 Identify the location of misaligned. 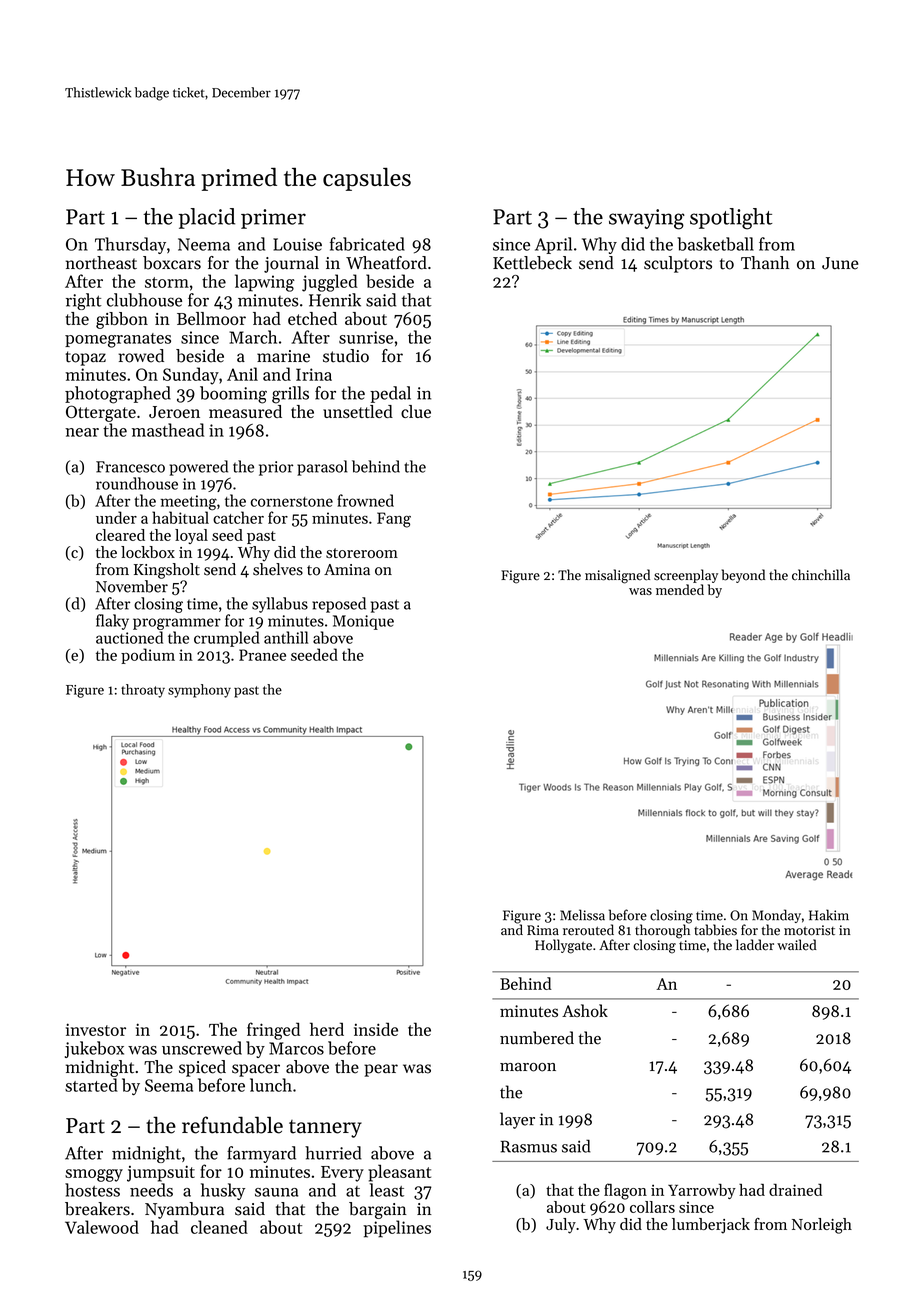
(617, 576).
